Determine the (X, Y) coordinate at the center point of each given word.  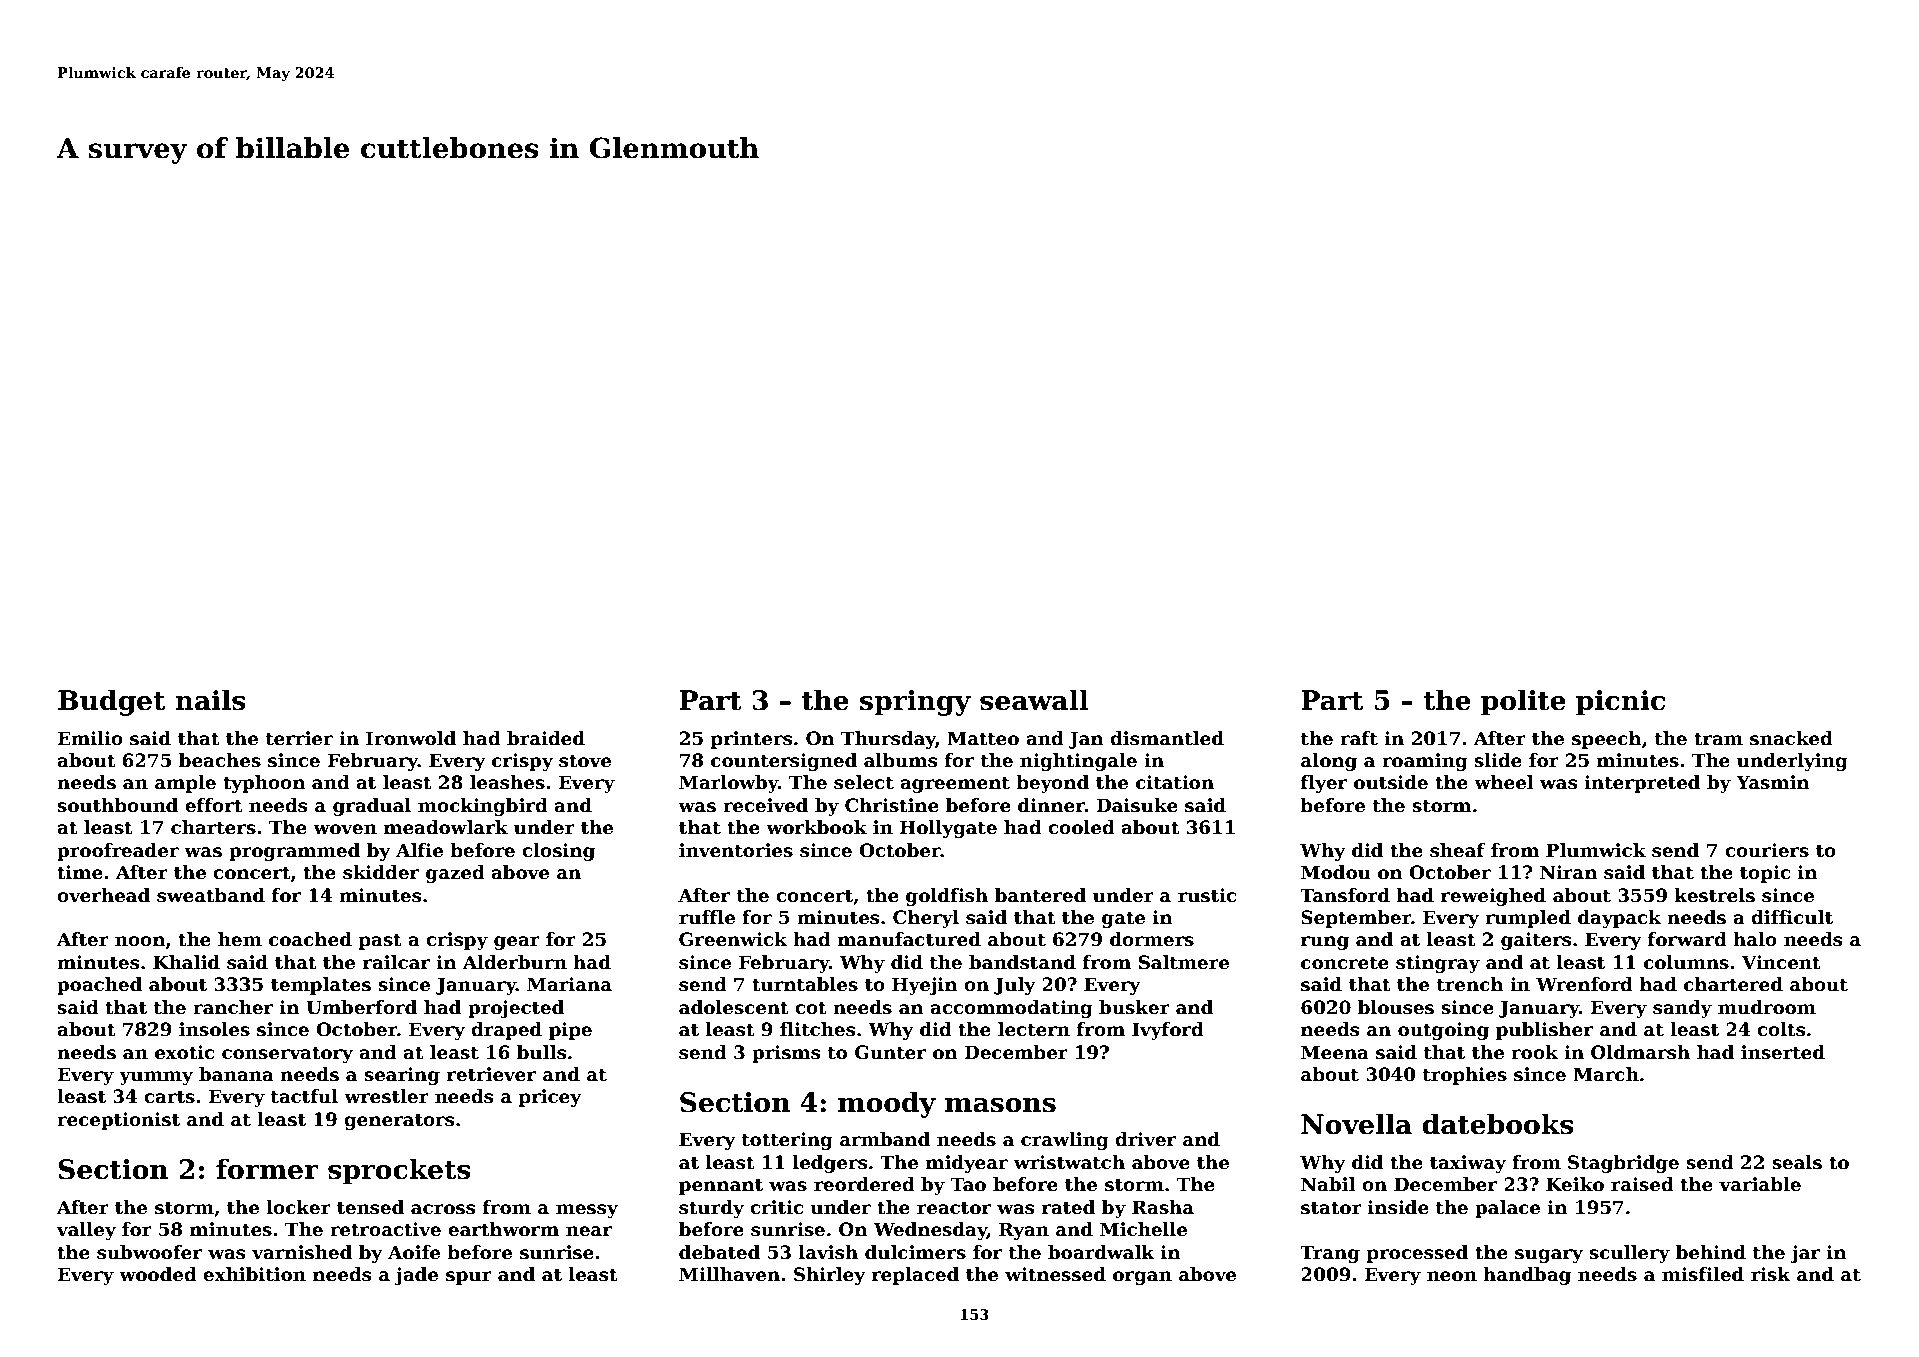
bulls (541, 1052)
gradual (372, 807)
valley (86, 1231)
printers (751, 740)
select (864, 782)
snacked (1791, 738)
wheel (1503, 782)
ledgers (830, 1164)
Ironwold (411, 738)
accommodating (1011, 1009)
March (1606, 1074)
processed (1417, 1254)
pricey (550, 1098)
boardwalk (1101, 1252)
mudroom (1767, 1007)
